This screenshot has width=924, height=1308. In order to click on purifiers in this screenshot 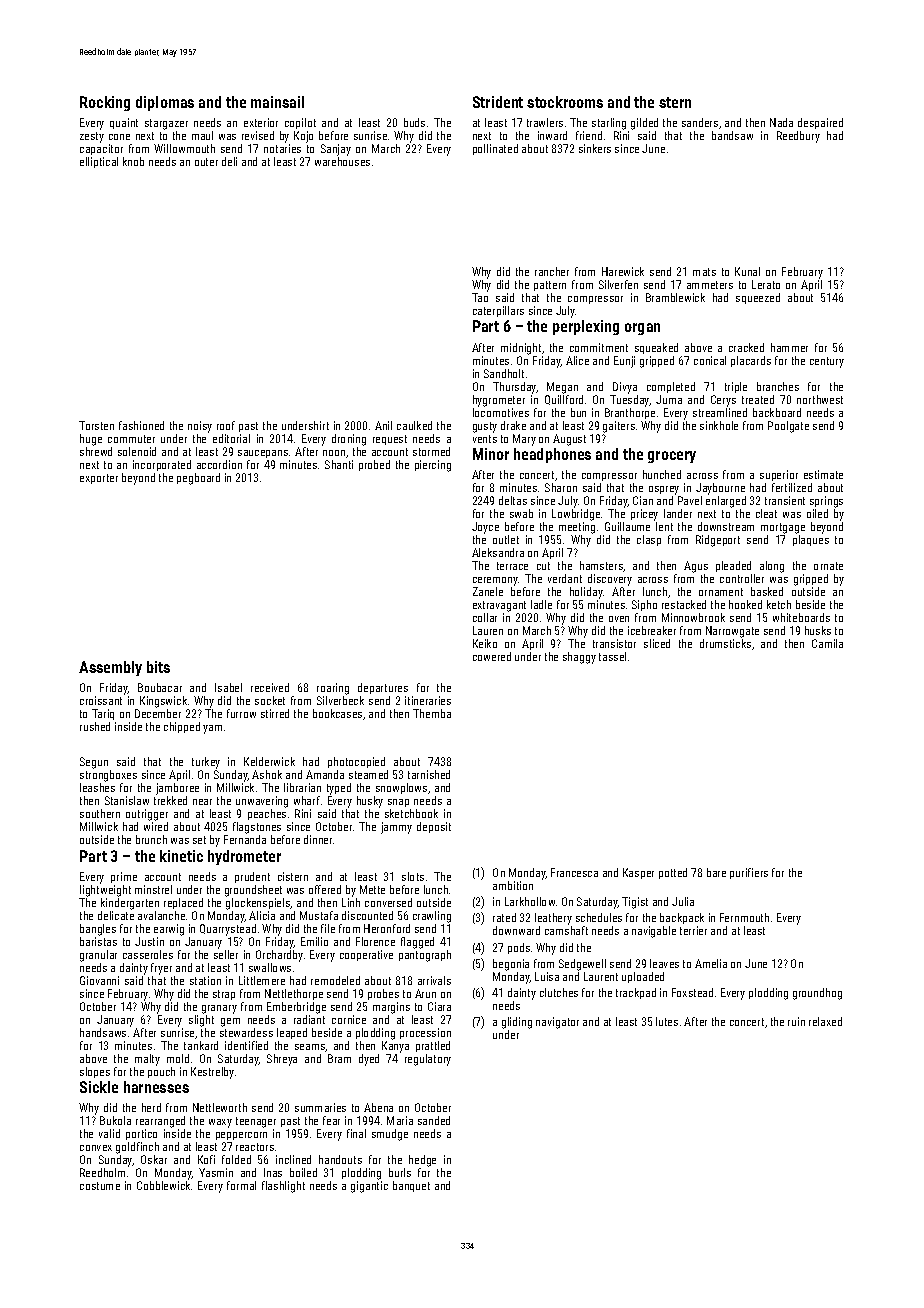, I will do `click(749, 873)`.
